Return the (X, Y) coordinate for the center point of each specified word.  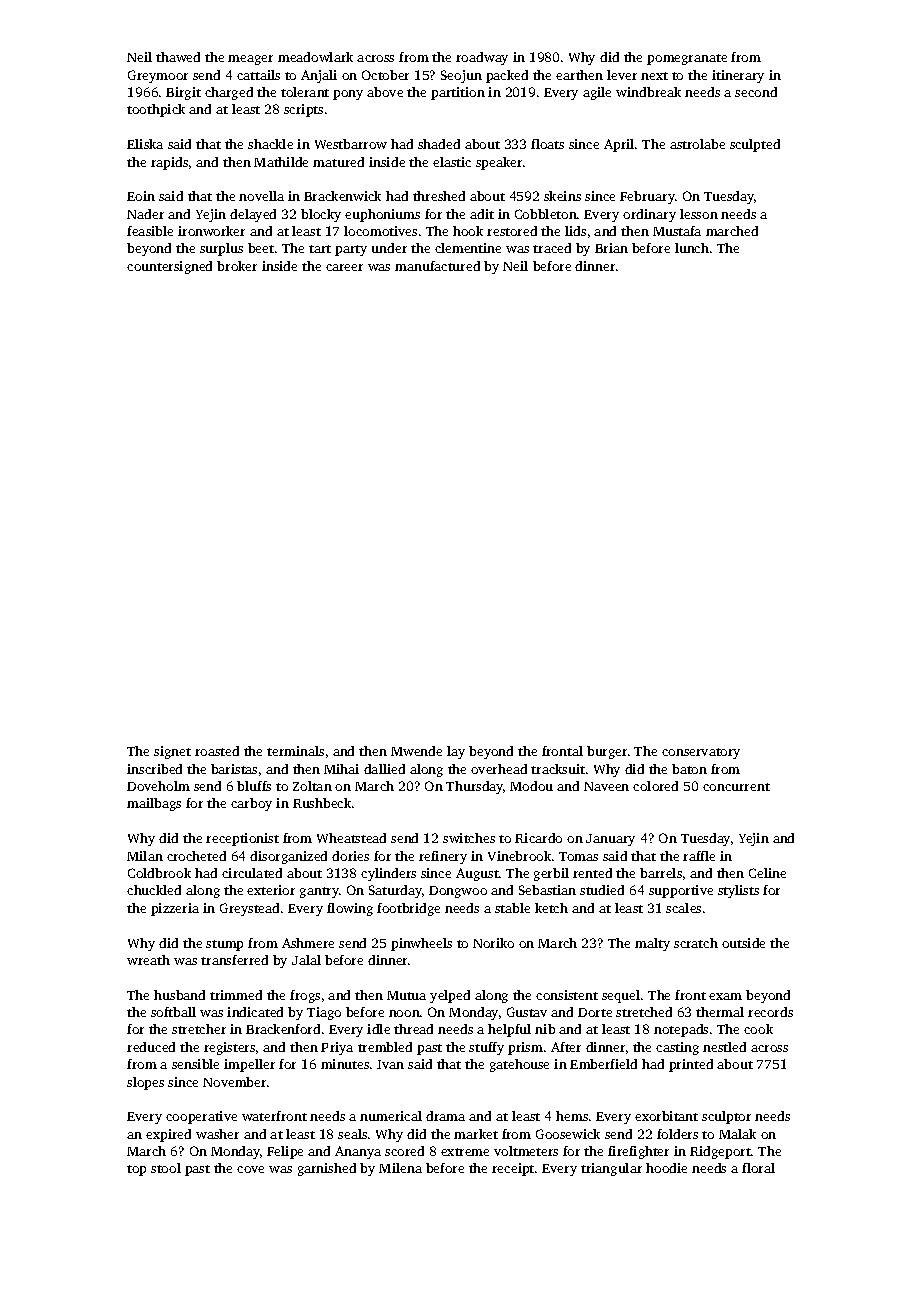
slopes (145, 1083)
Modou (531, 786)
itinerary (738, 76)
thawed (178, 57)
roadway (482, 58)
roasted (217, 751)
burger (607, 752)
